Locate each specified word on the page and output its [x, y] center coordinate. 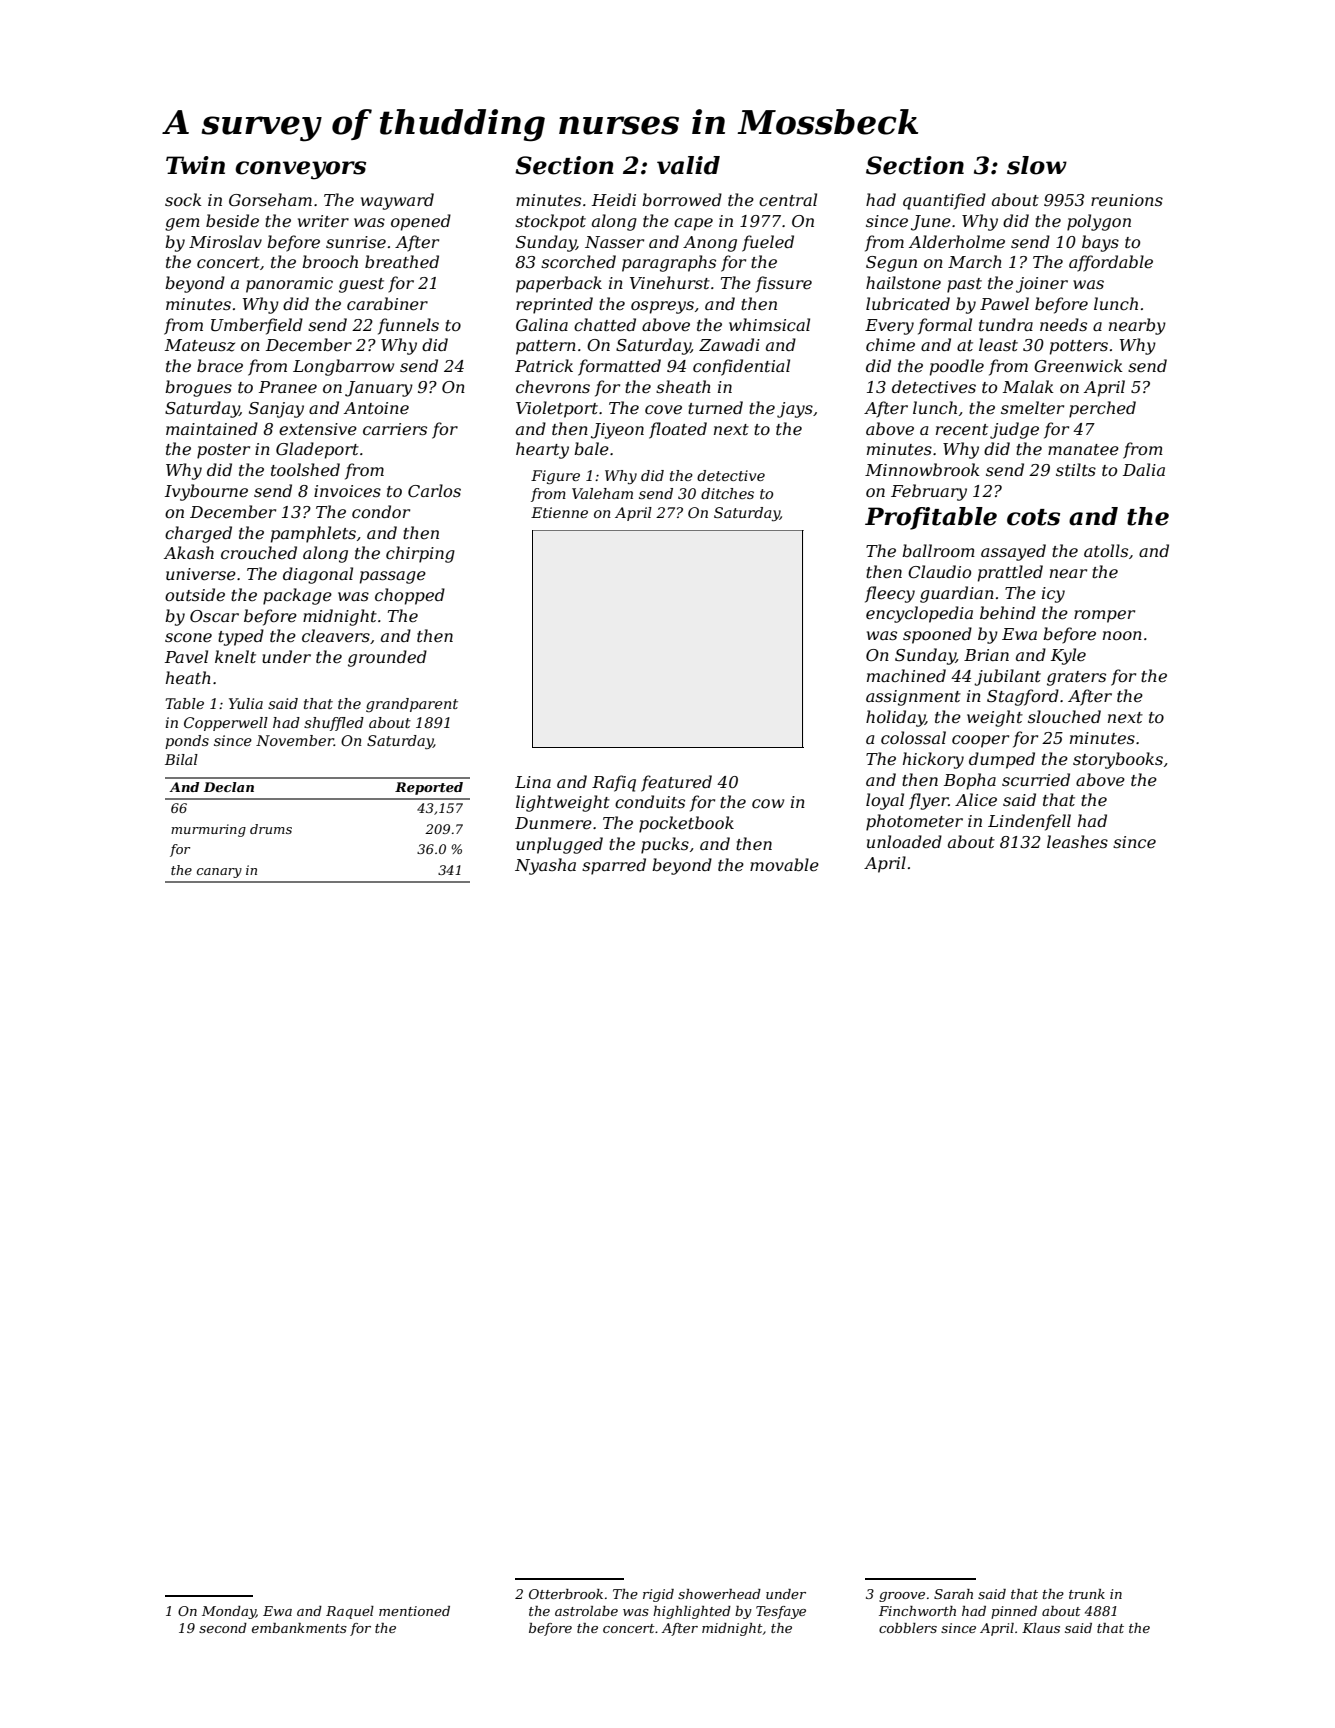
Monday [229, 1612]
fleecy [890, 594]
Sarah [953, 1594]
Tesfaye [781, 1612]
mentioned [414, 1611]
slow [1037, 165]
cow [768, 803]
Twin [195, 165]
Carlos [434, 490]
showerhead [719, 1594]
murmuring [208, 830]
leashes [1077, 841]
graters [1076, 678]
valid [688, 165]
